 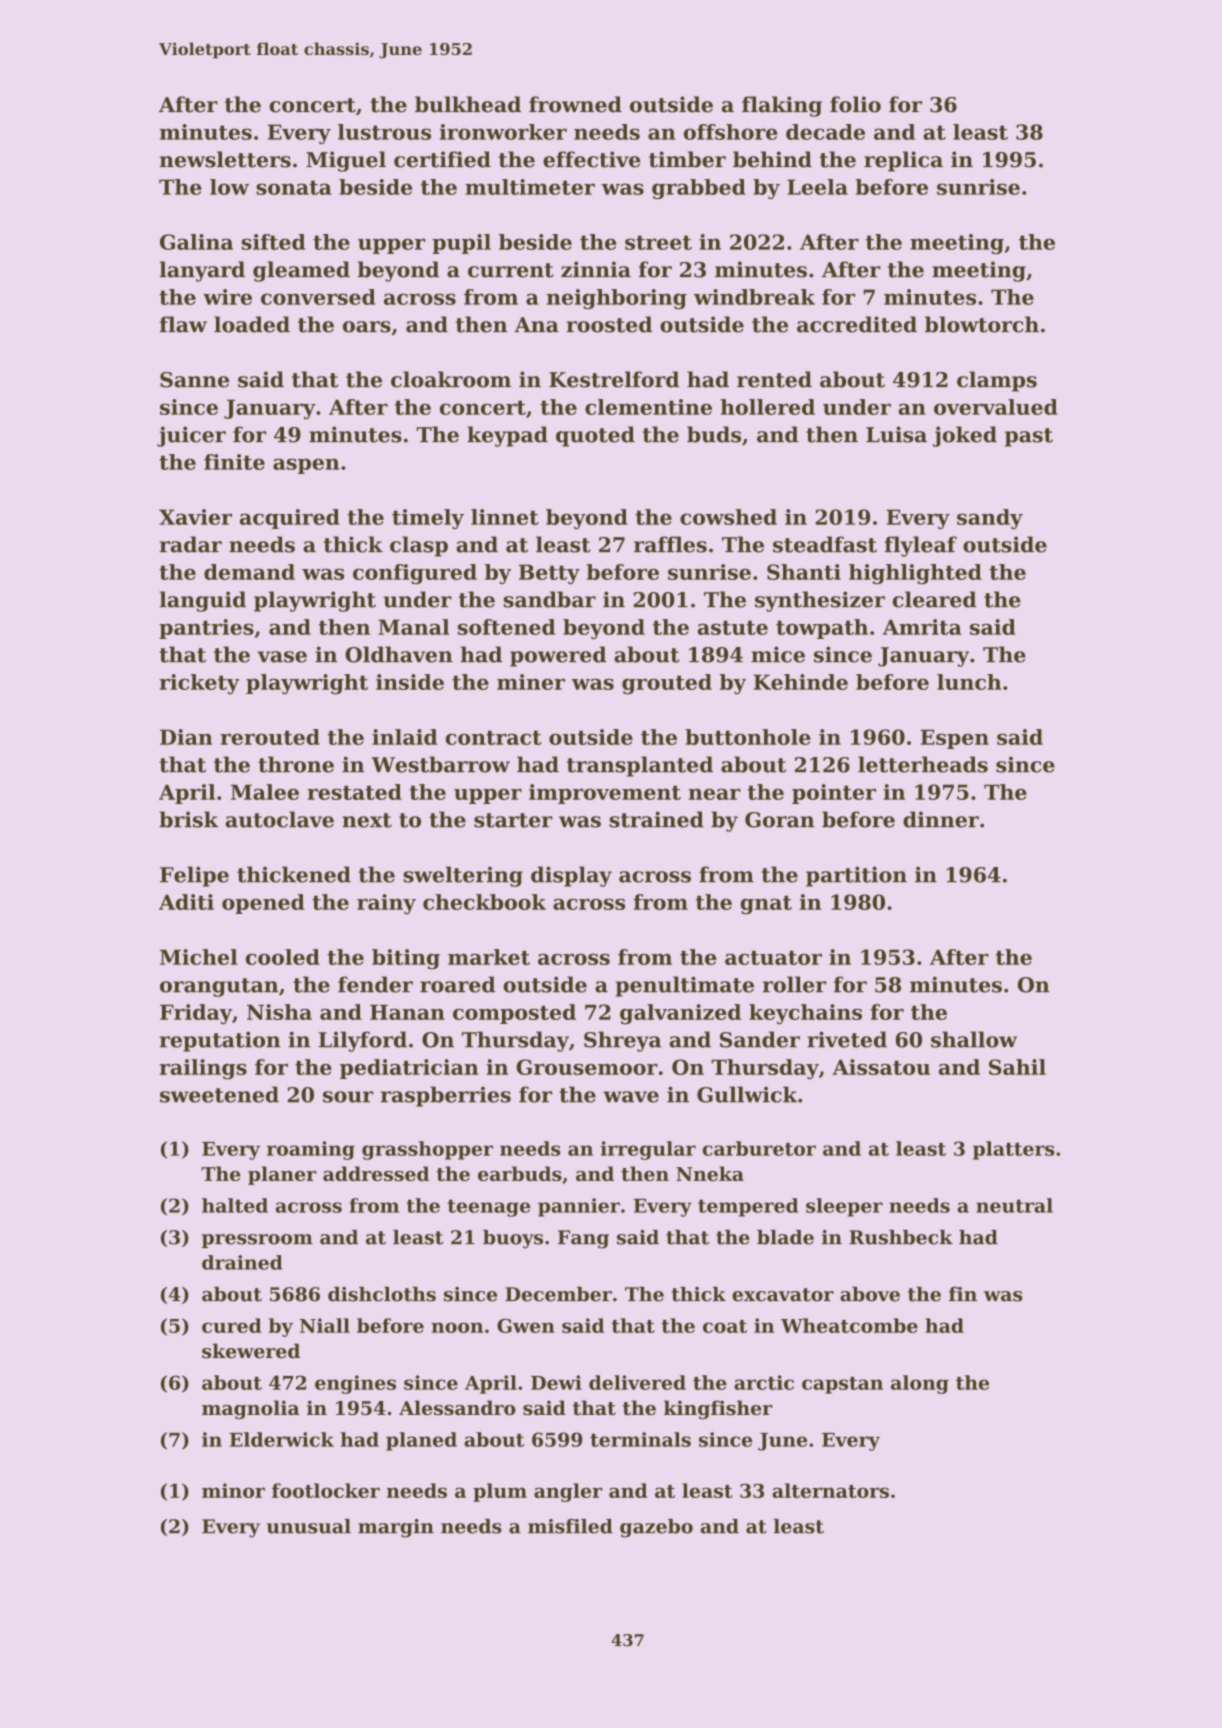 What do you see at coordinates (725, 1326) in the document?
I see `coat` at bounding box center [725, 1326].
